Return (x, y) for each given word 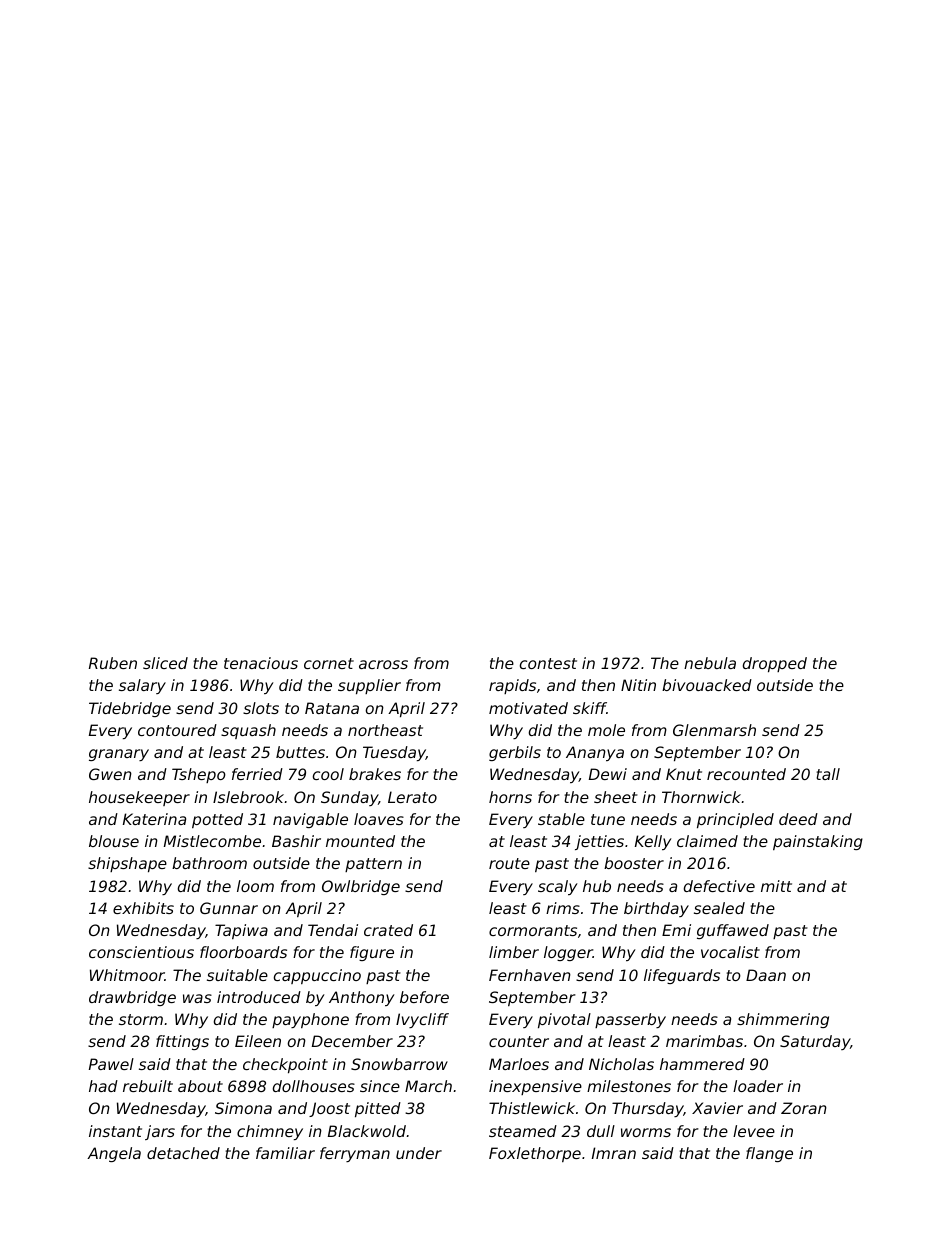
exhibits (143, 908)
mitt (776, 886)
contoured (177, 730)
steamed (523, 1131)
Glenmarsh (714, 730)
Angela (114, 1154)
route (509, 863)
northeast (385, 730)
